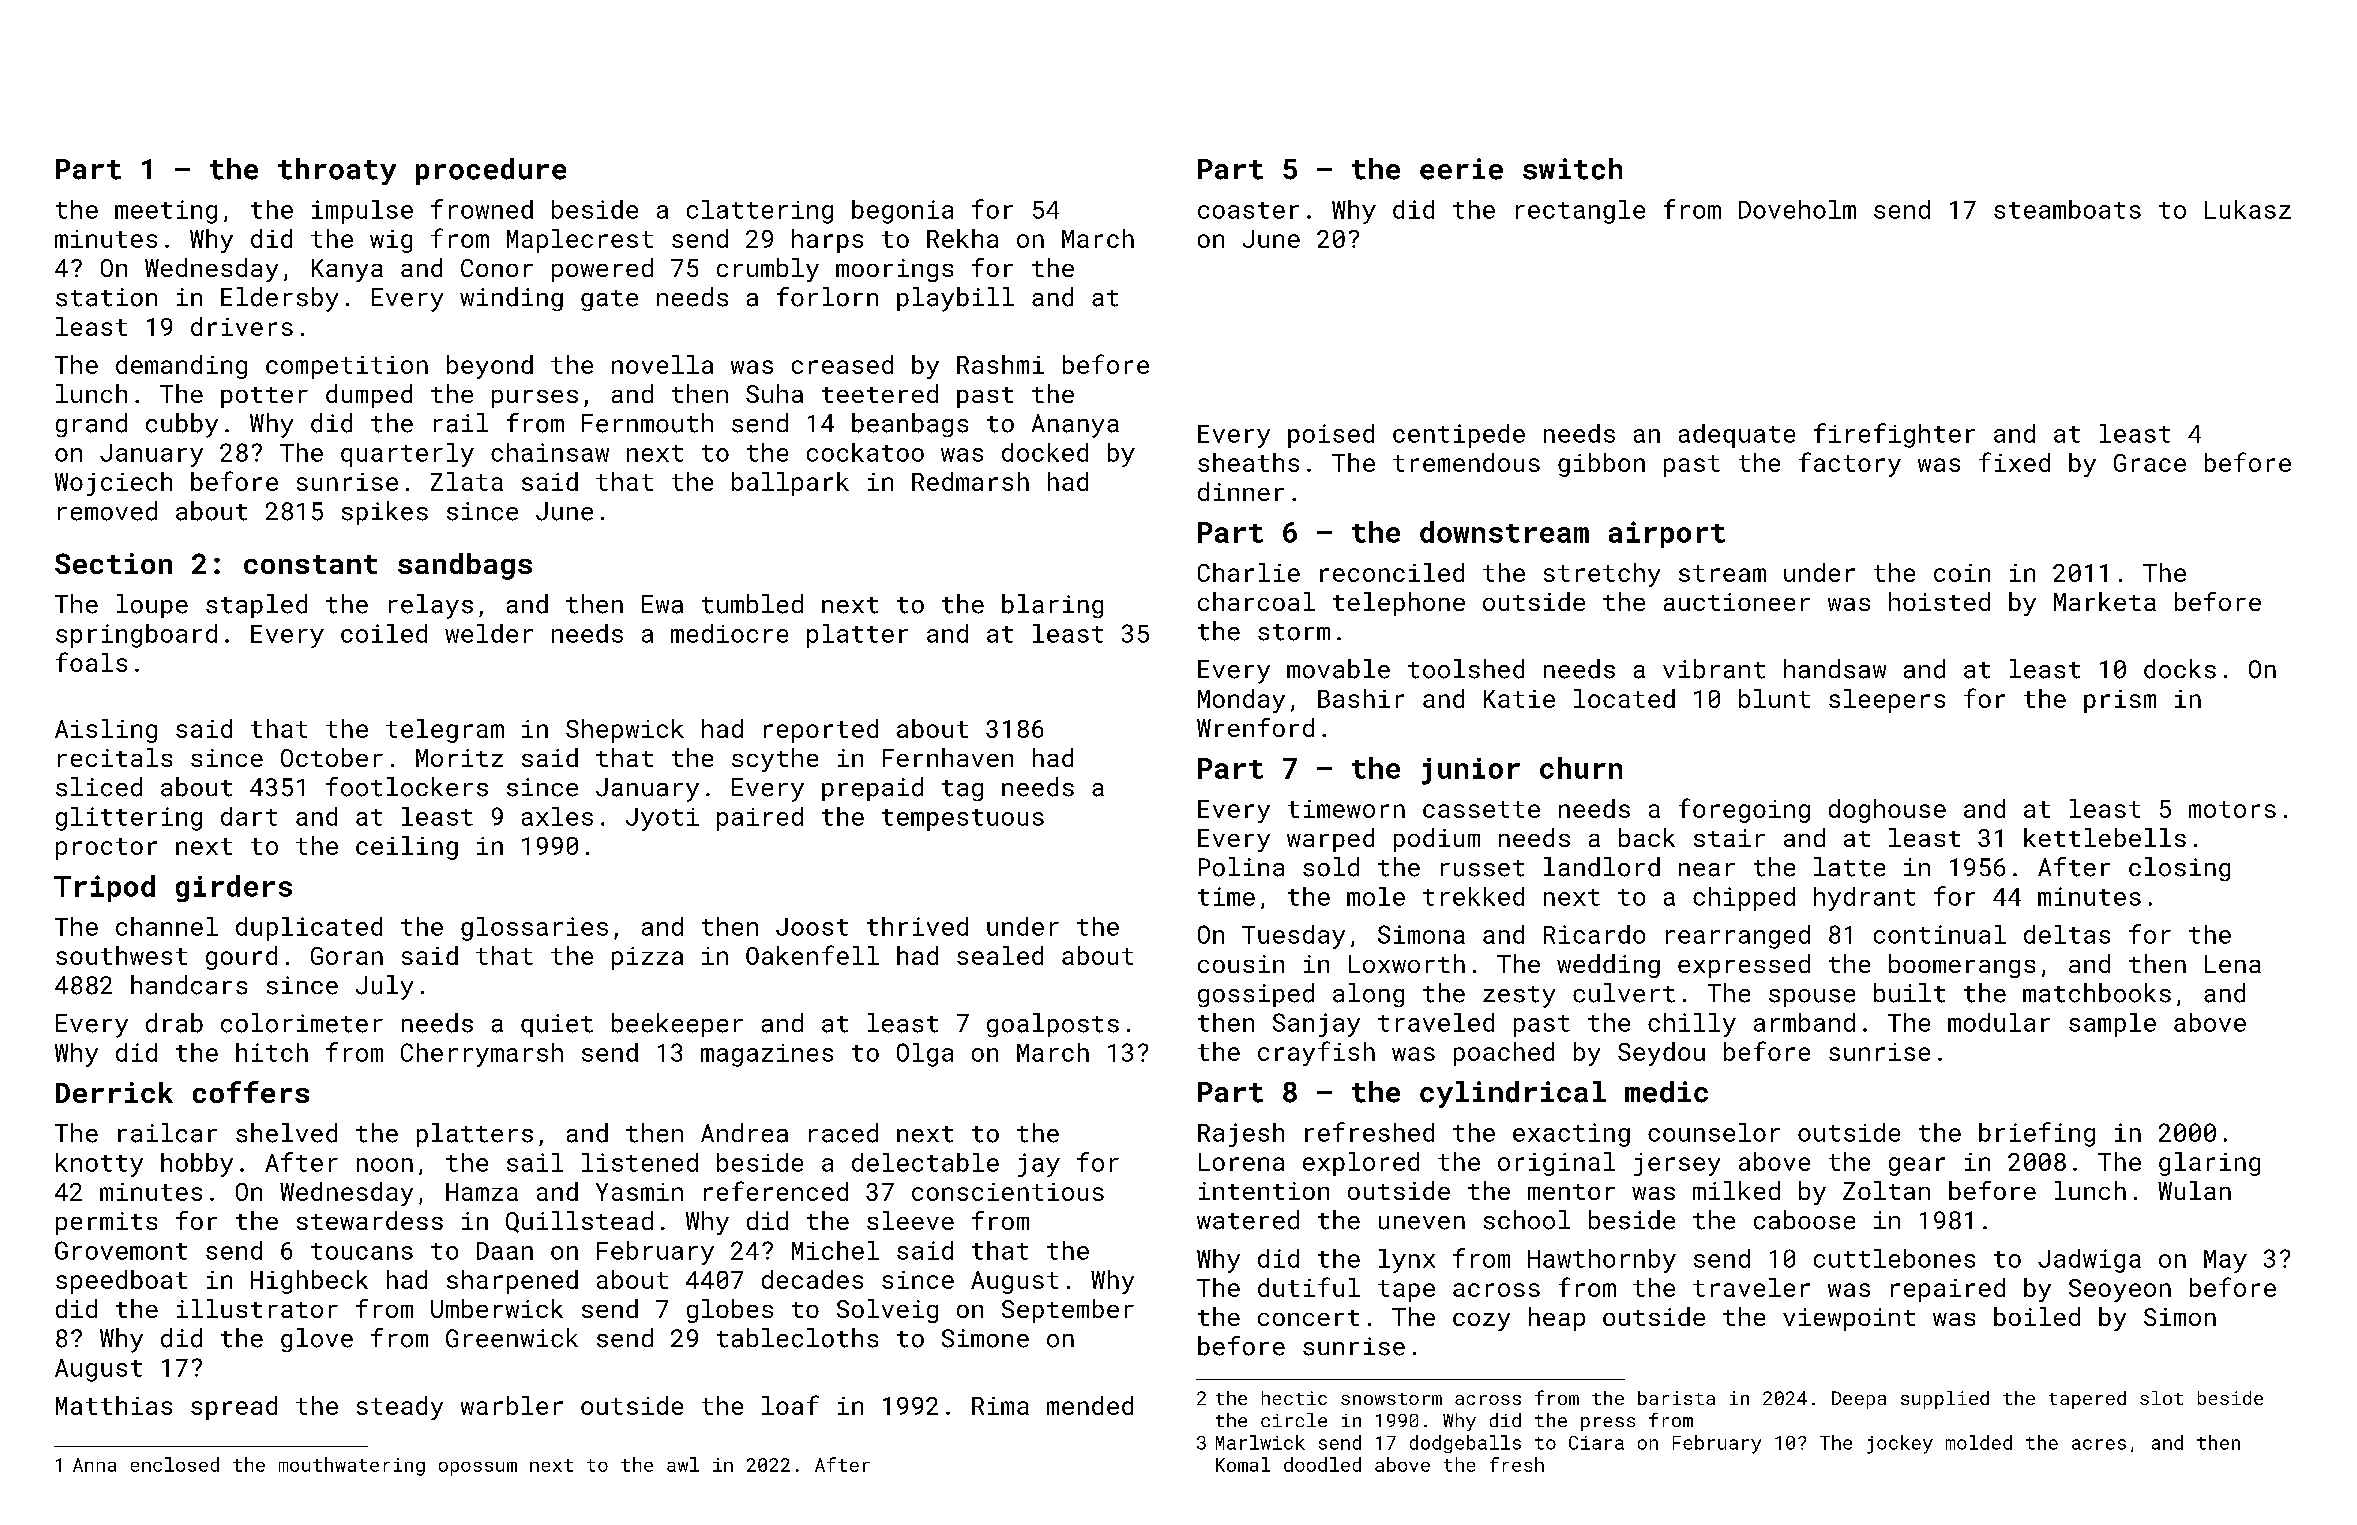  What do you see at coordinates (491, 171) in the document?
I see `procedure` at bounding box center [491, 171].
